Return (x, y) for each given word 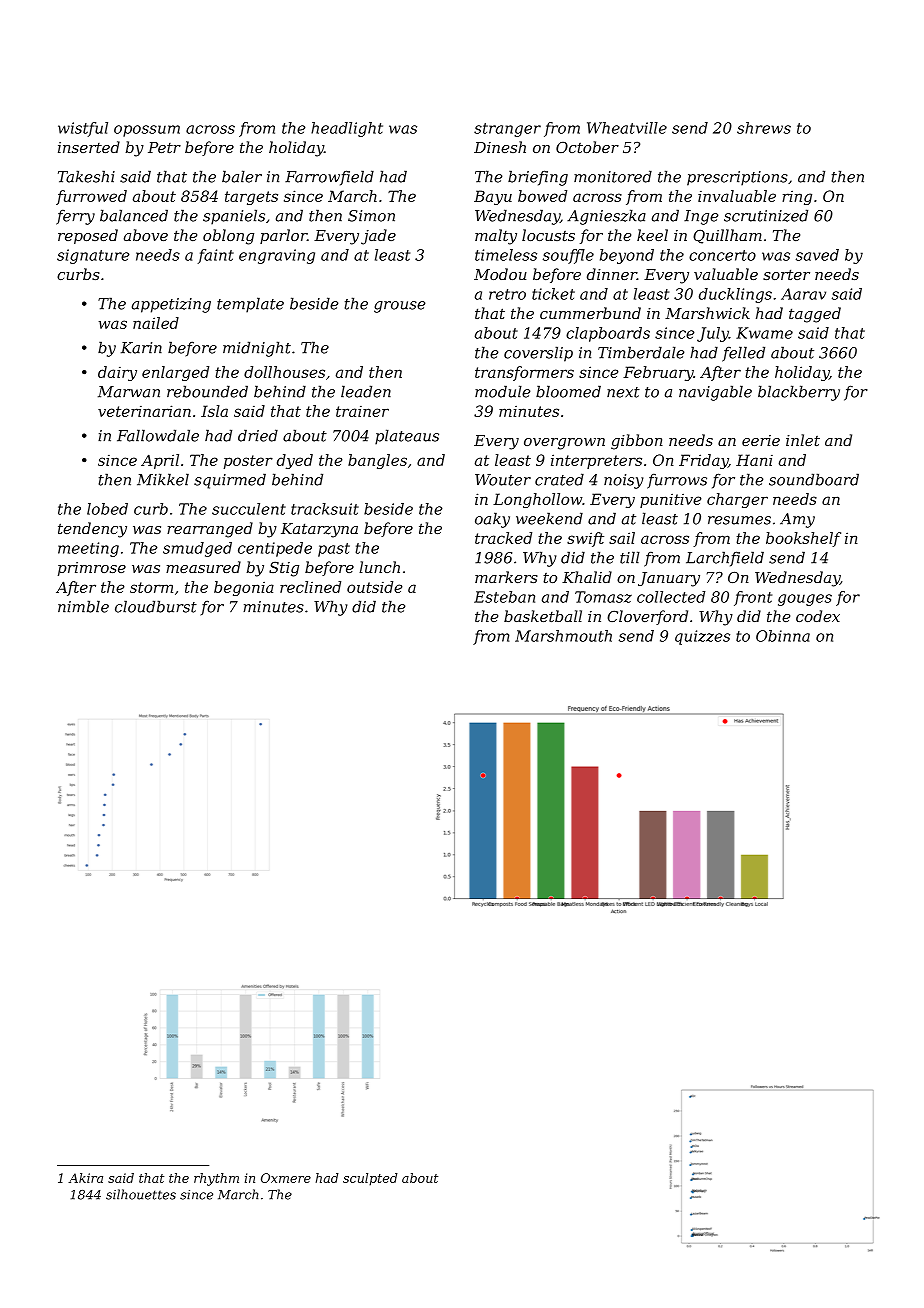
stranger (507, 130)
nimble (83, 606)
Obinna (783, 636)
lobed (107, 509)
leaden (366, 391)
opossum (147, 131)
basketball (543, 616)
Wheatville (627, 128)
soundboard (814, 479)
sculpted (370, 1179)
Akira (85, 1178)
